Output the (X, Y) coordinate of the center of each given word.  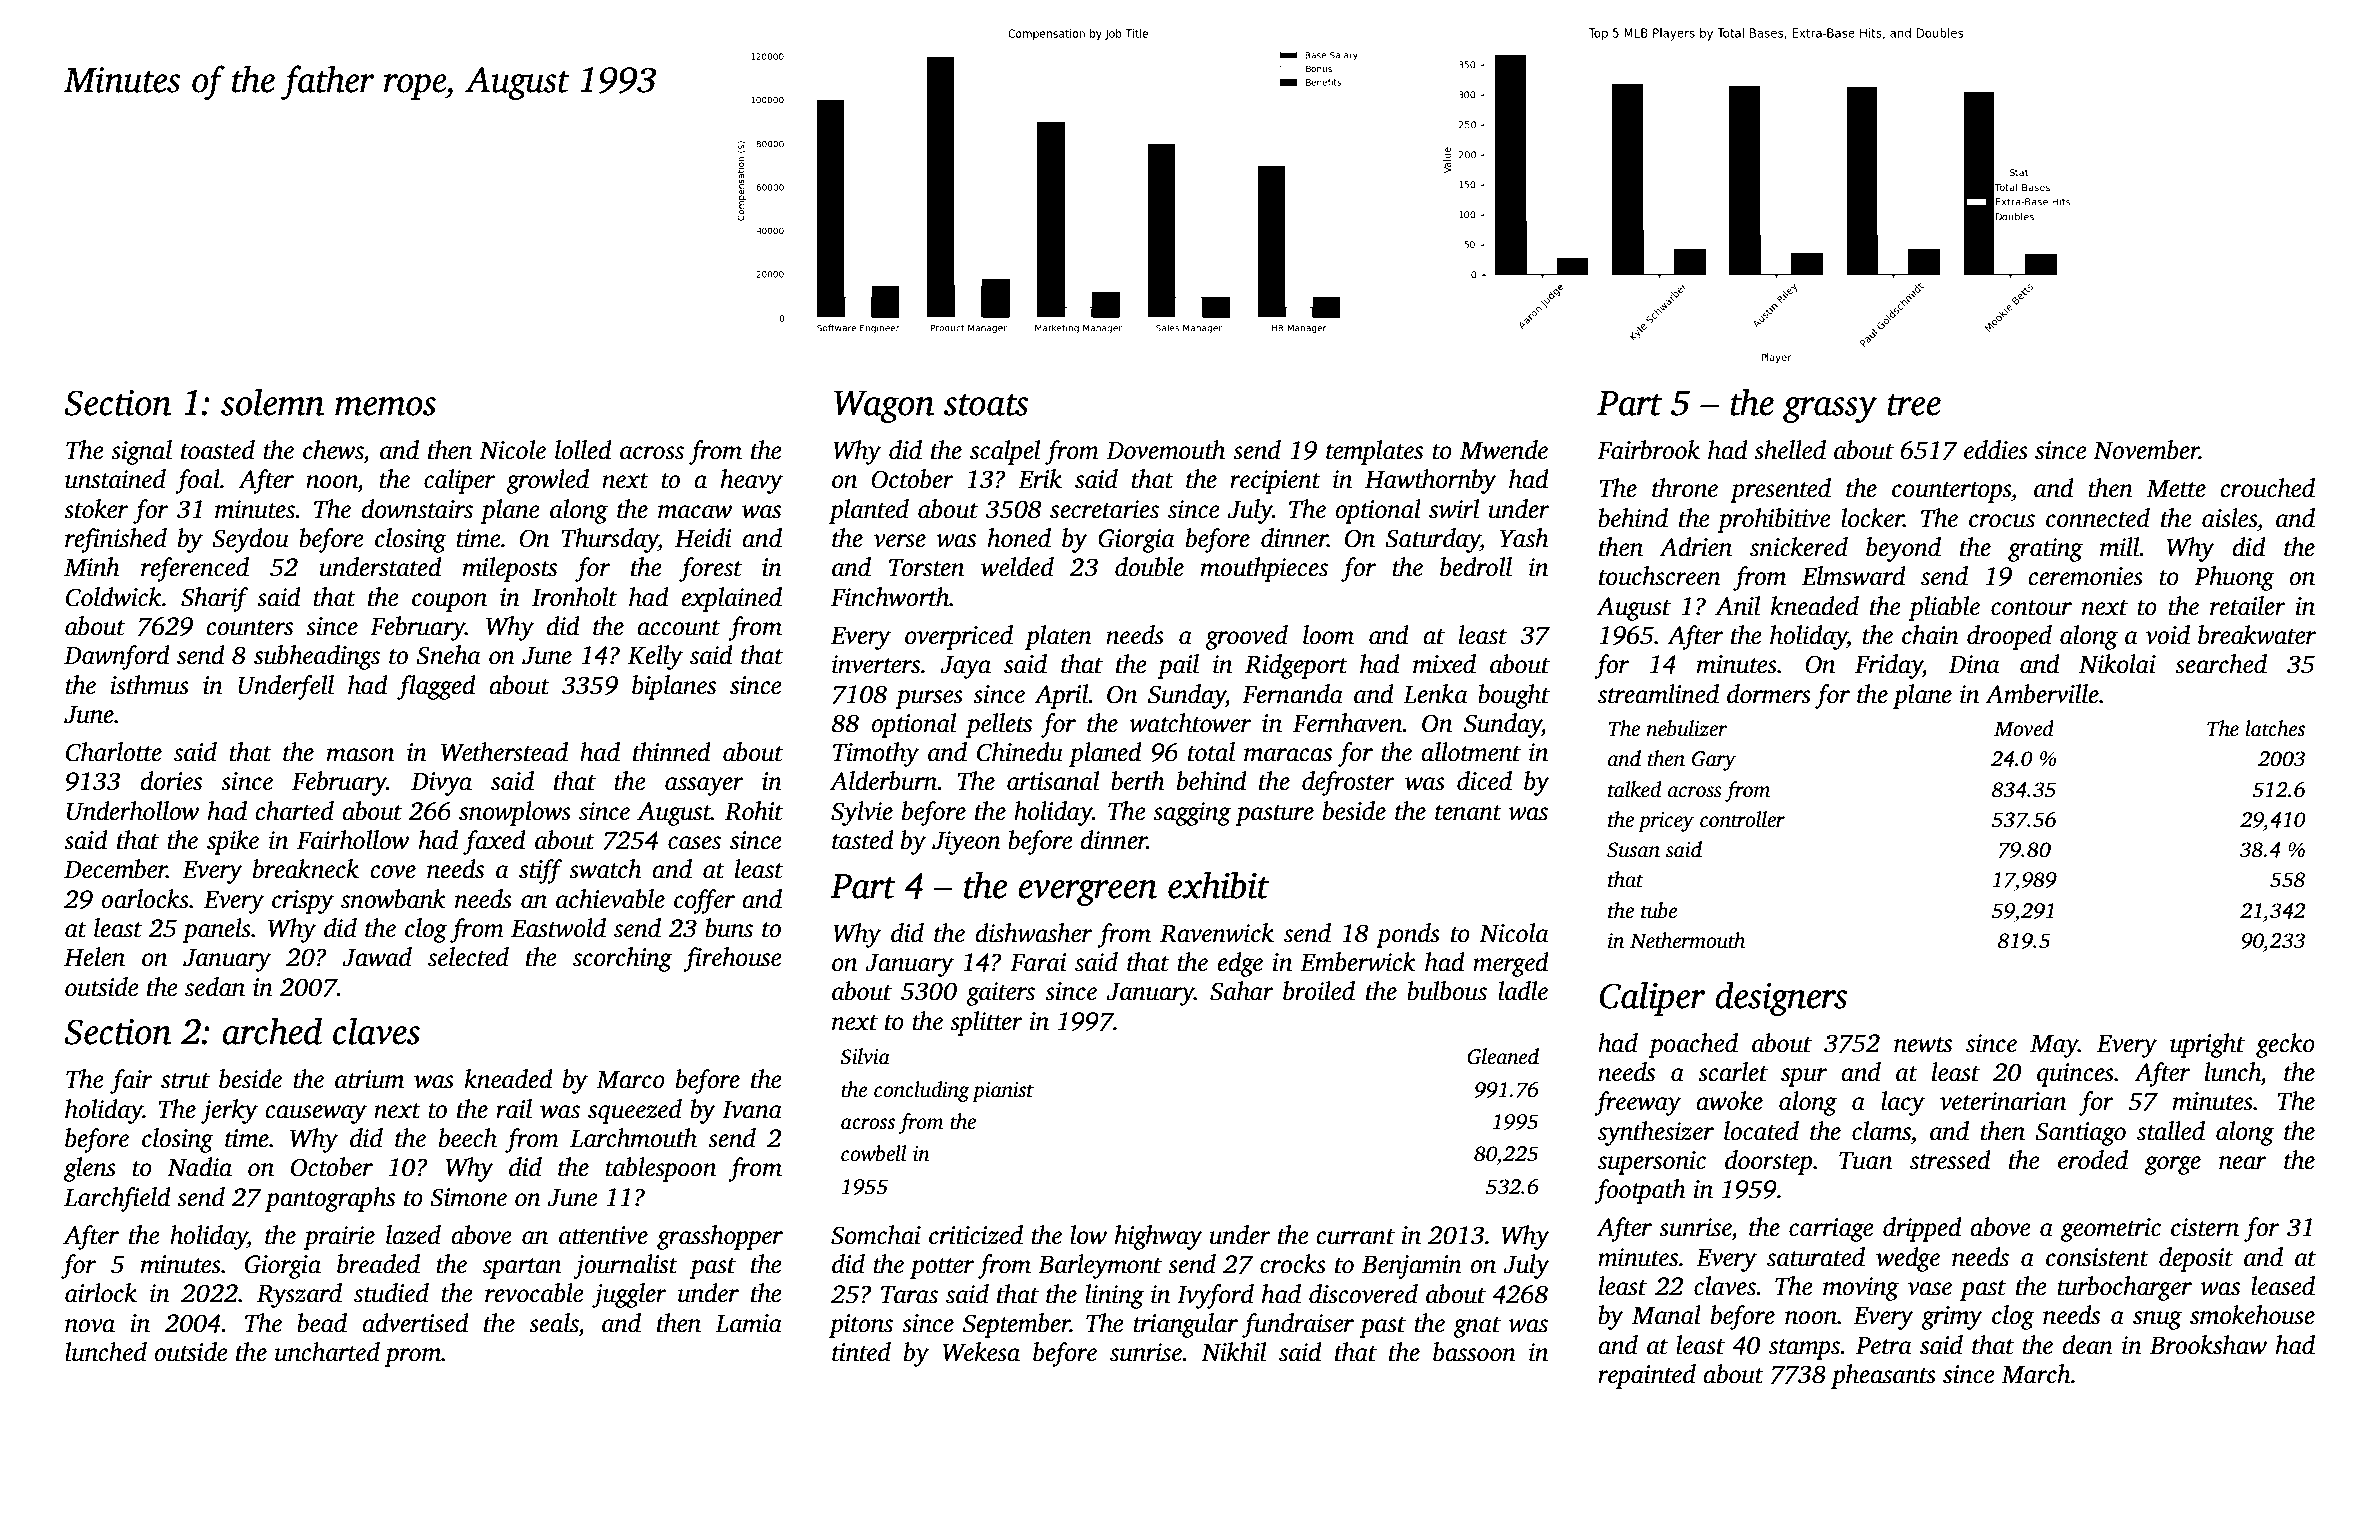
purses (929, 699)
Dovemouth (1165, 450)
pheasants (1883, 1376)
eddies (1996, 450)
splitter (986, 1023)
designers (1781, 998)
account (678, 628)
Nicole (512, 450)
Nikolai (2117, 664)
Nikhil (1233, 1352)
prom (413, 1357)
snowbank (393, 899)
